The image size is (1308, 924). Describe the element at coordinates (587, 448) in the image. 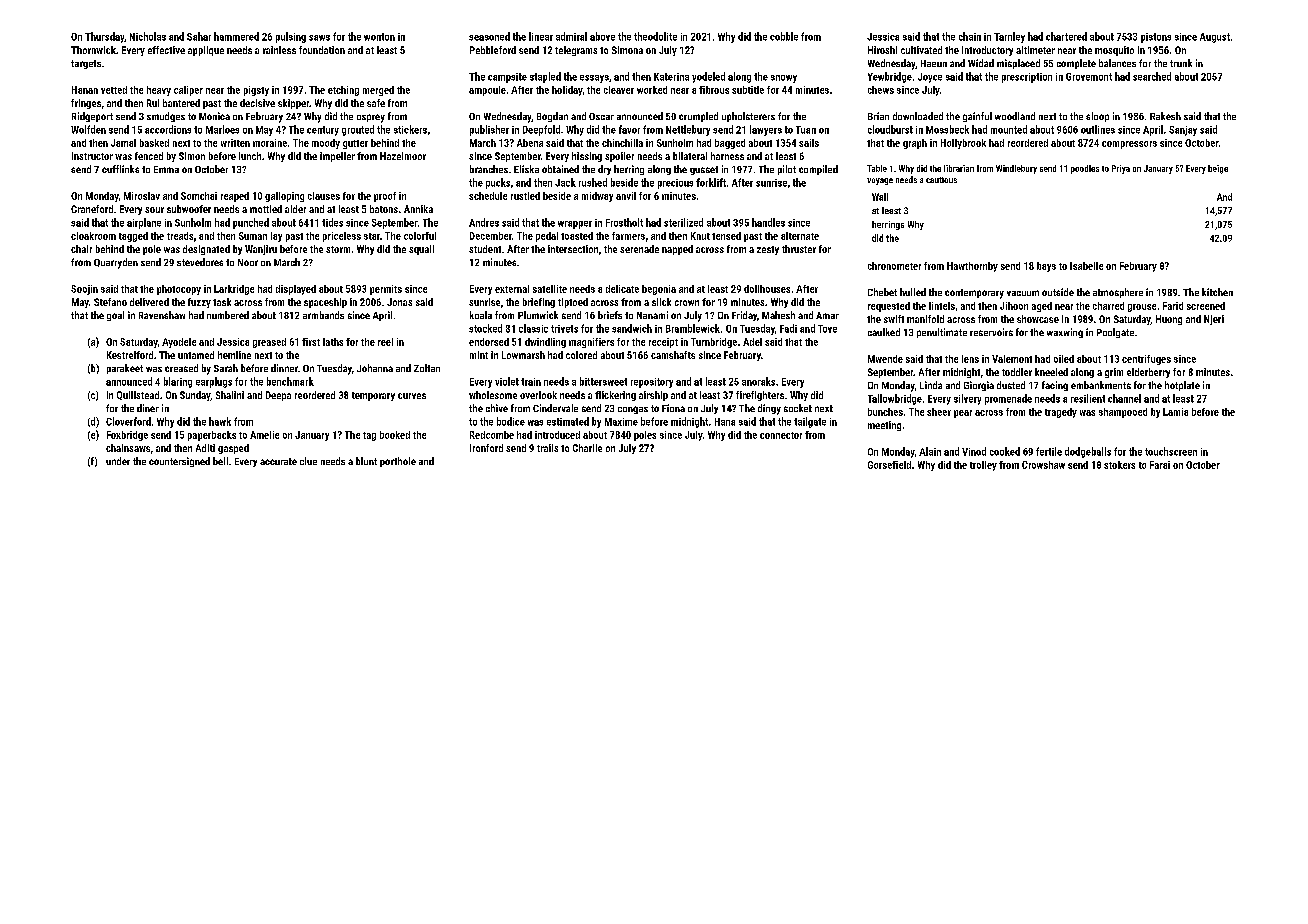

I see `Charlie` at that location.
